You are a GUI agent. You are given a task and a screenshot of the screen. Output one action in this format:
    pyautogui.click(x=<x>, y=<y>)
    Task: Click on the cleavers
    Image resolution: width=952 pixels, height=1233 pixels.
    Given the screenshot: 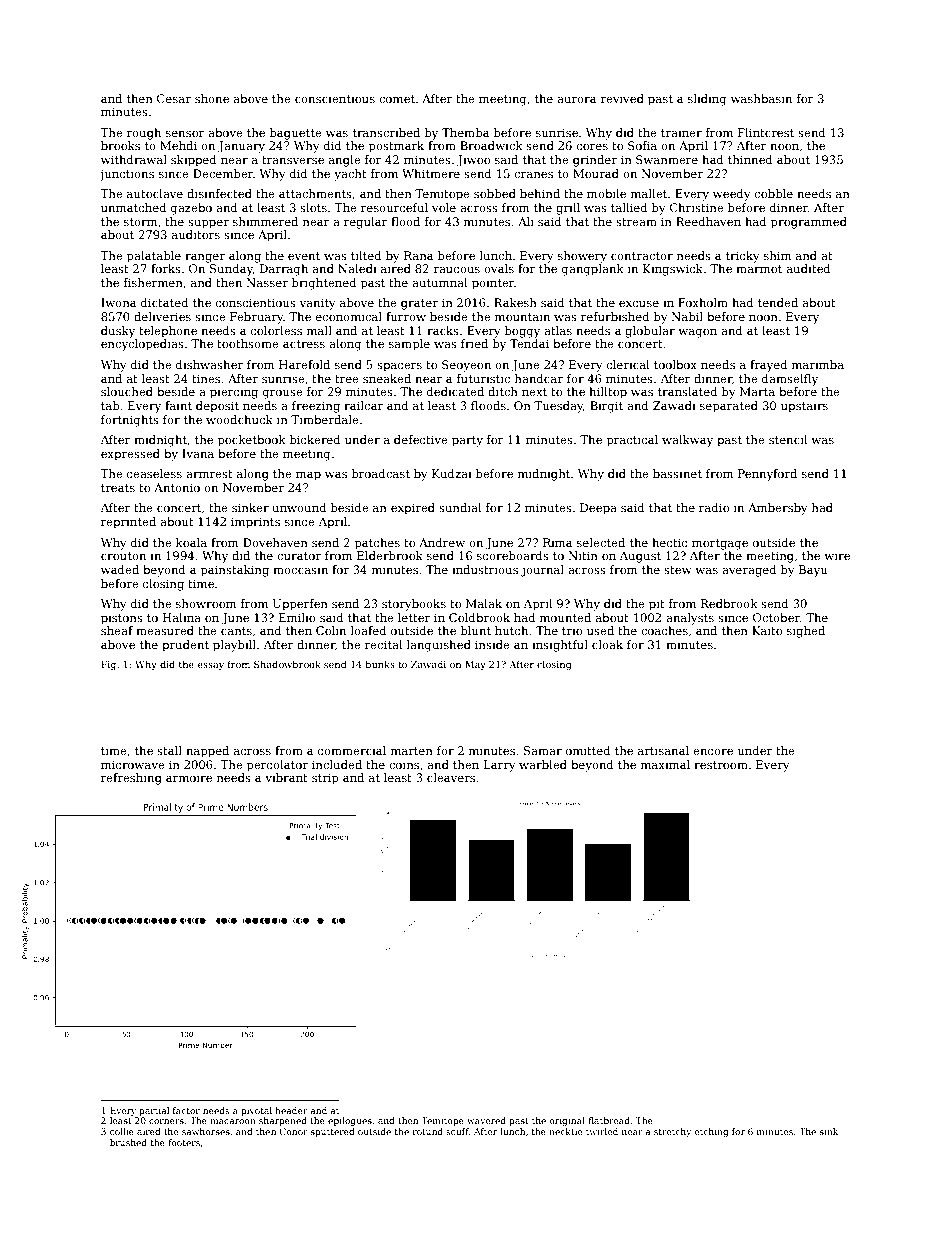 What is the action you would take?
    pyautogui.click(x=451, y=777)
